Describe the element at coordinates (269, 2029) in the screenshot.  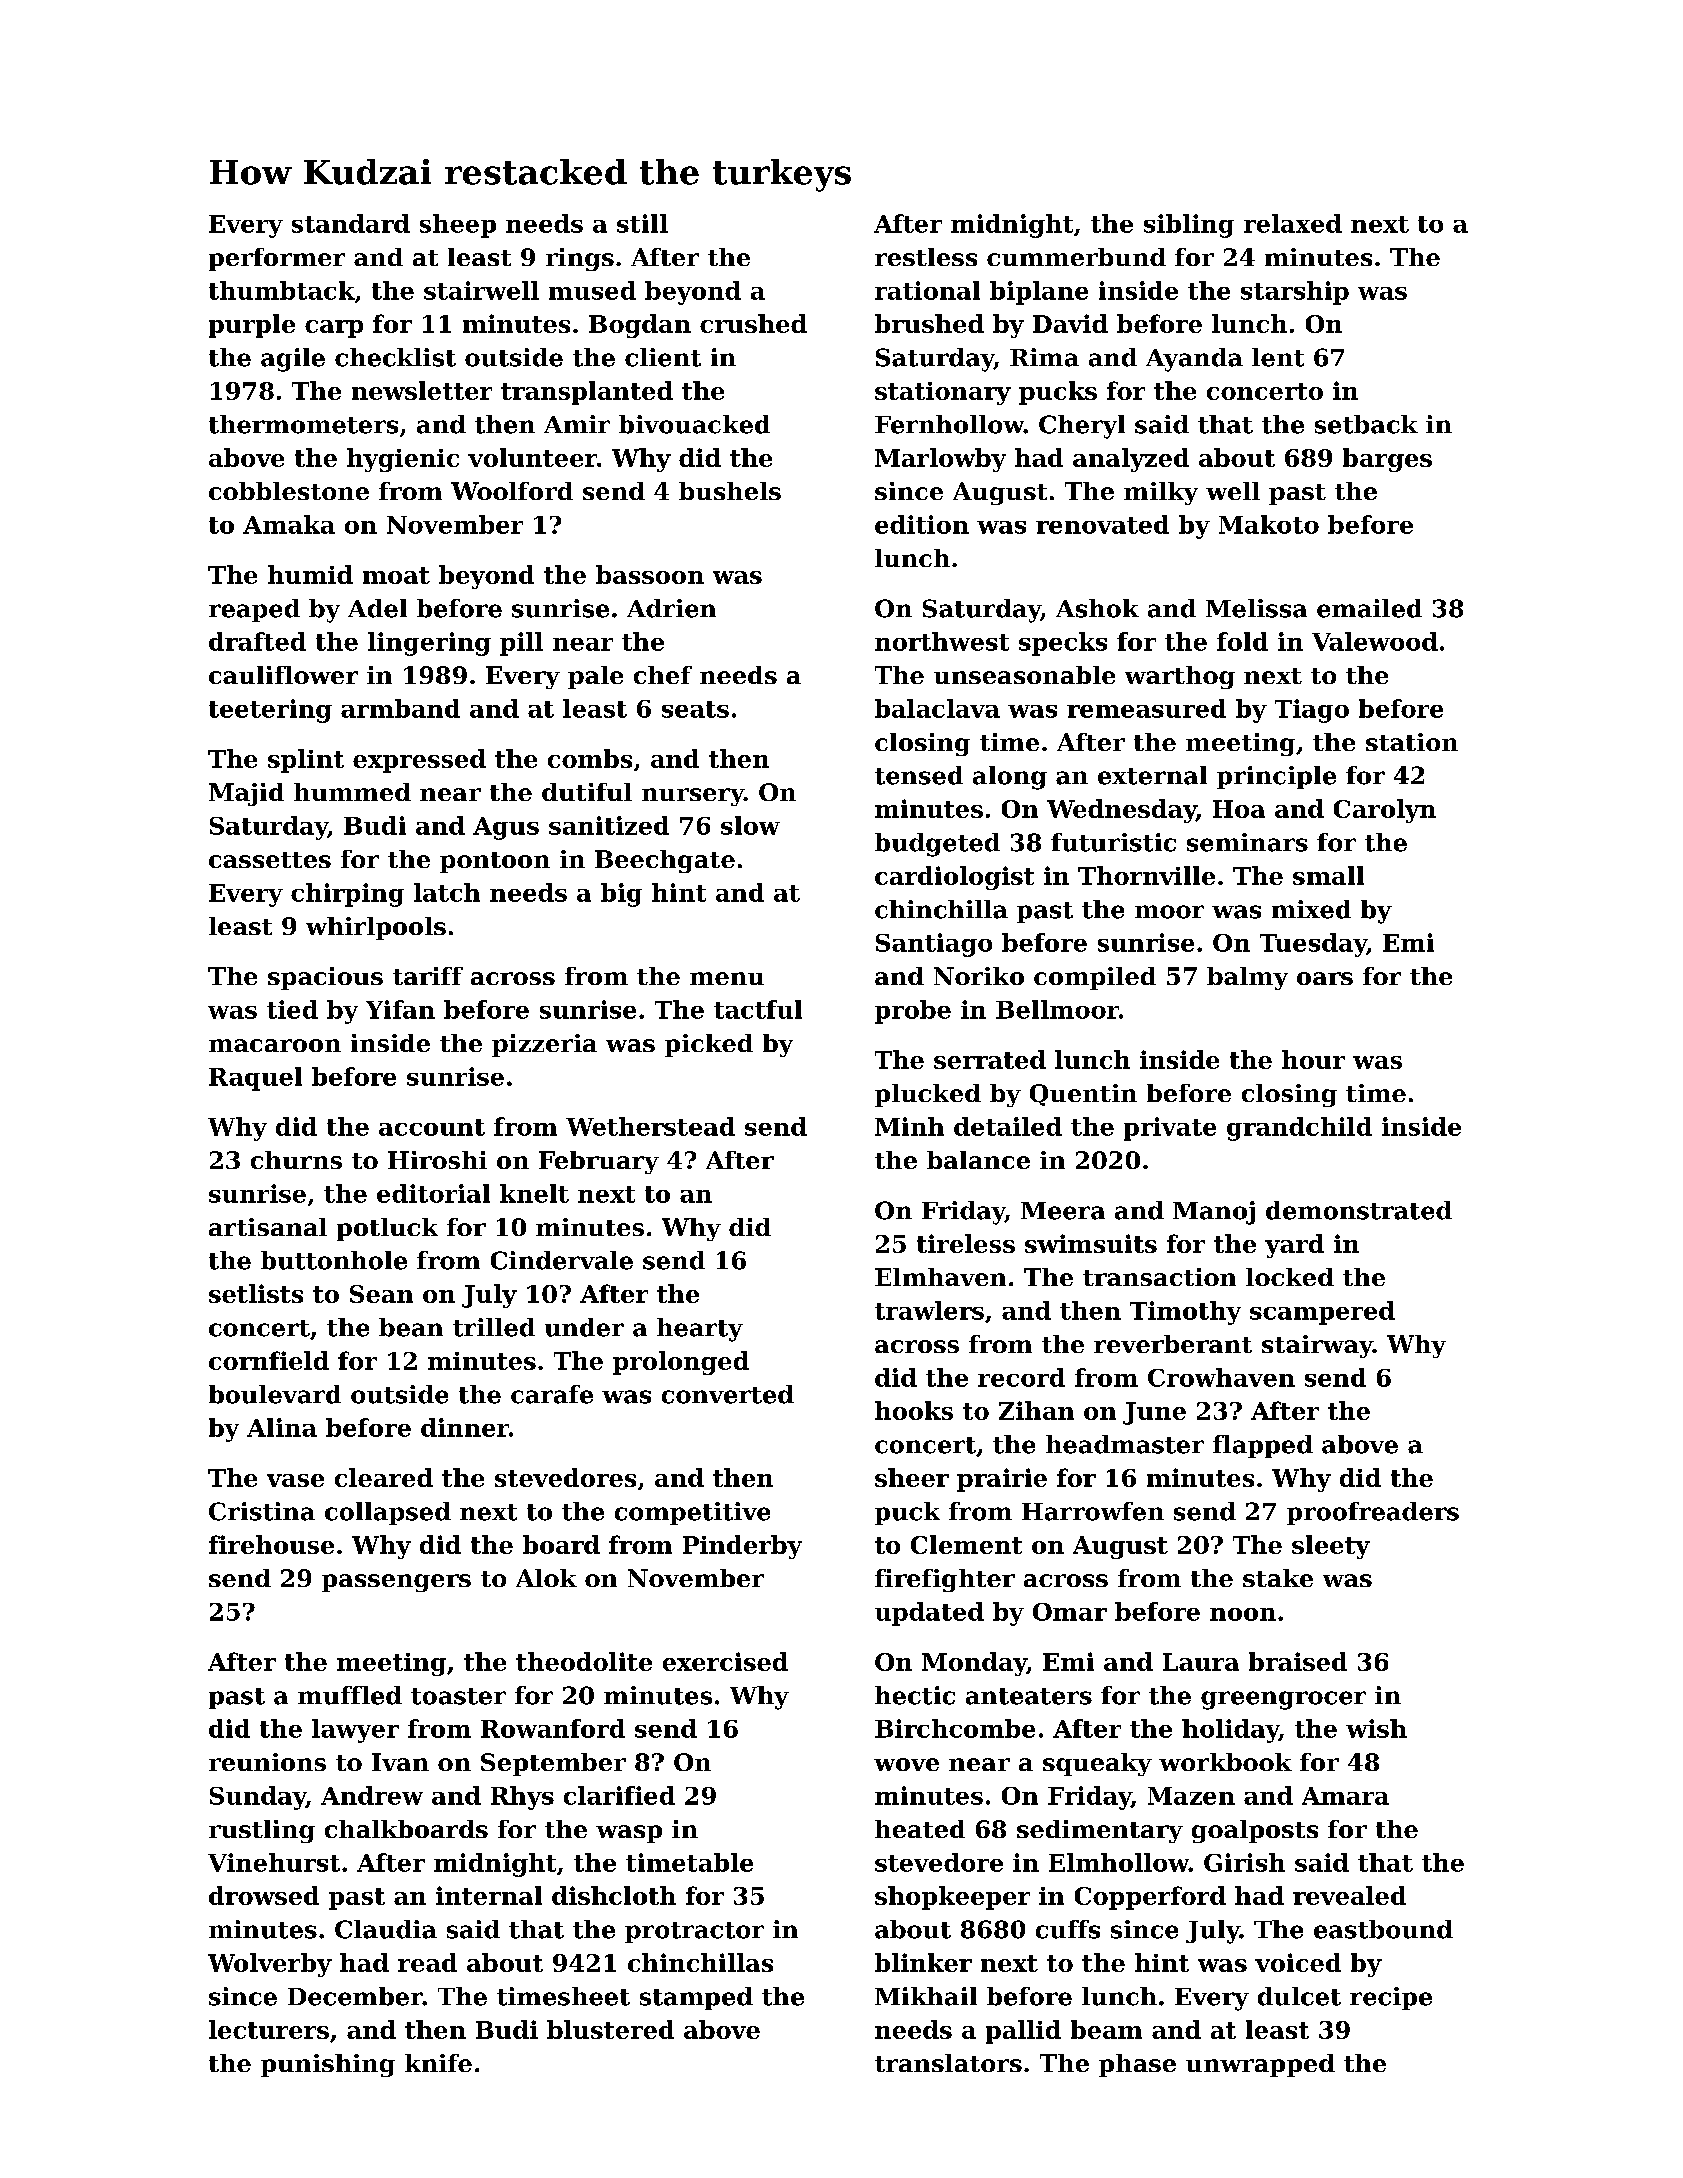
I see `lecturers` at that location.
